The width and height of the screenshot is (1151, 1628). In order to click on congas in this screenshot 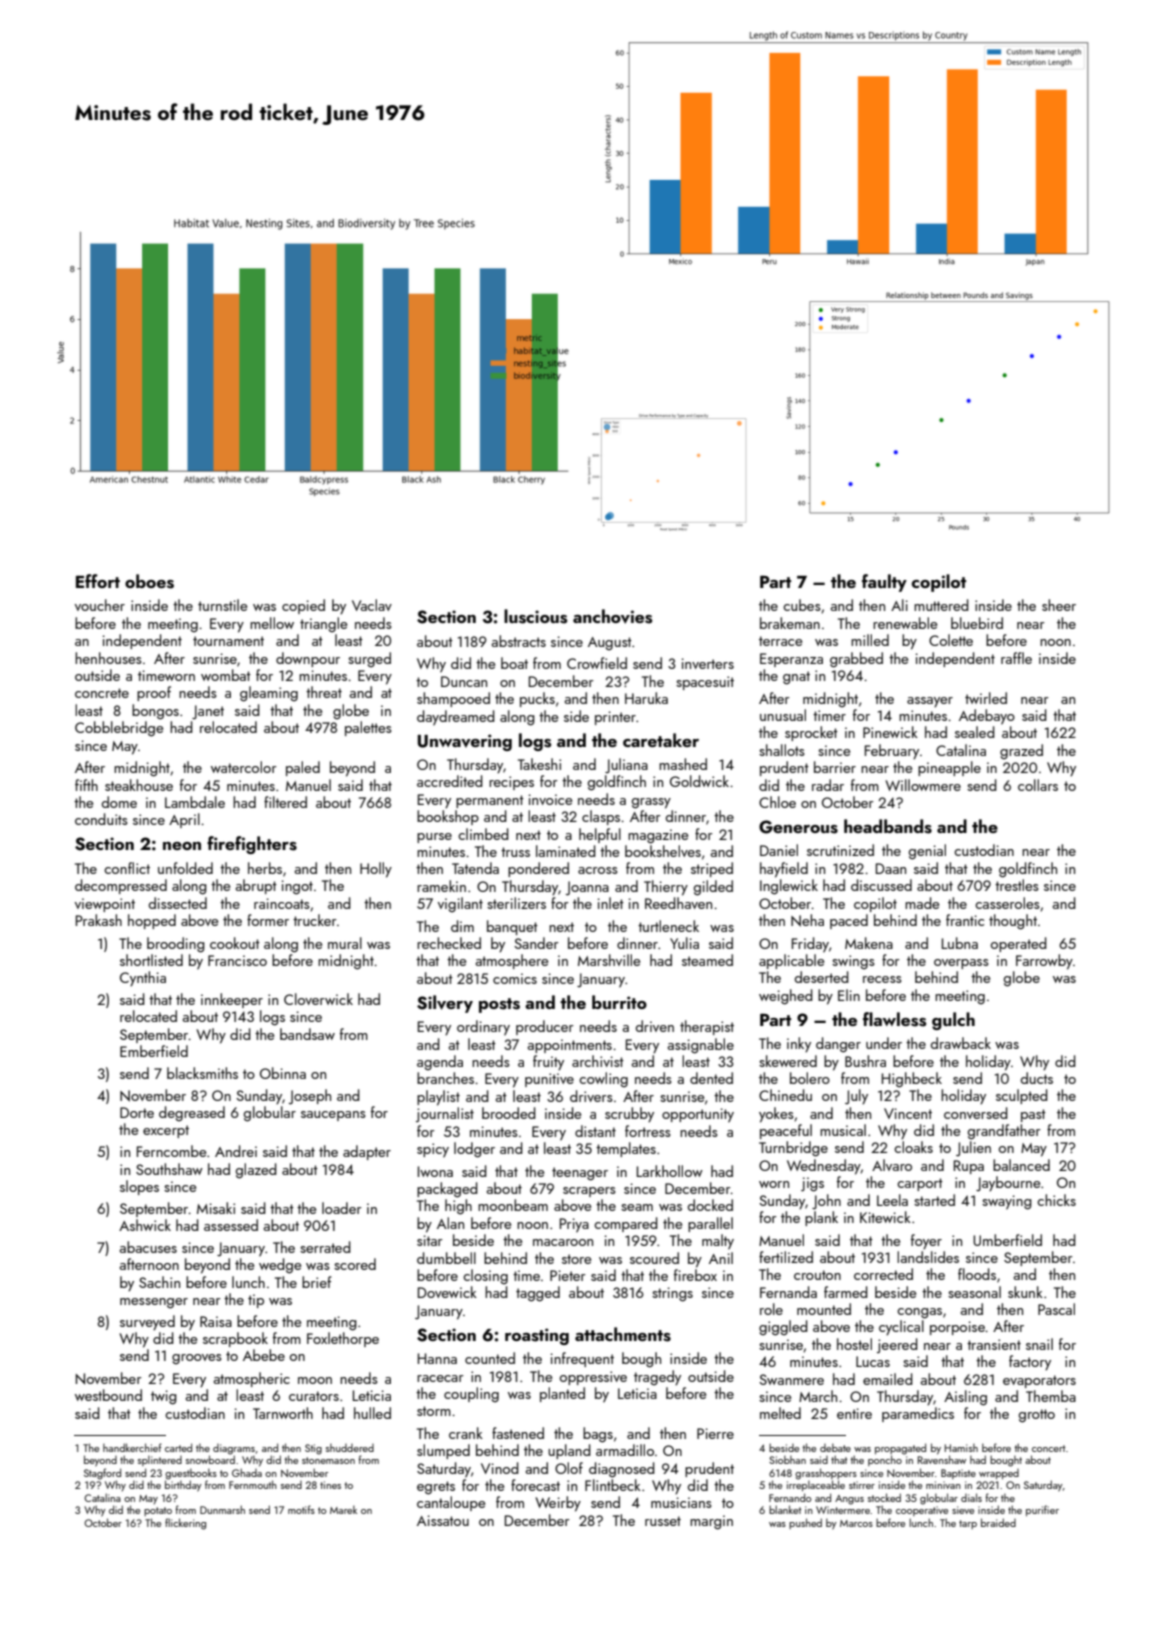, I will do `click(919, 1313)`.
